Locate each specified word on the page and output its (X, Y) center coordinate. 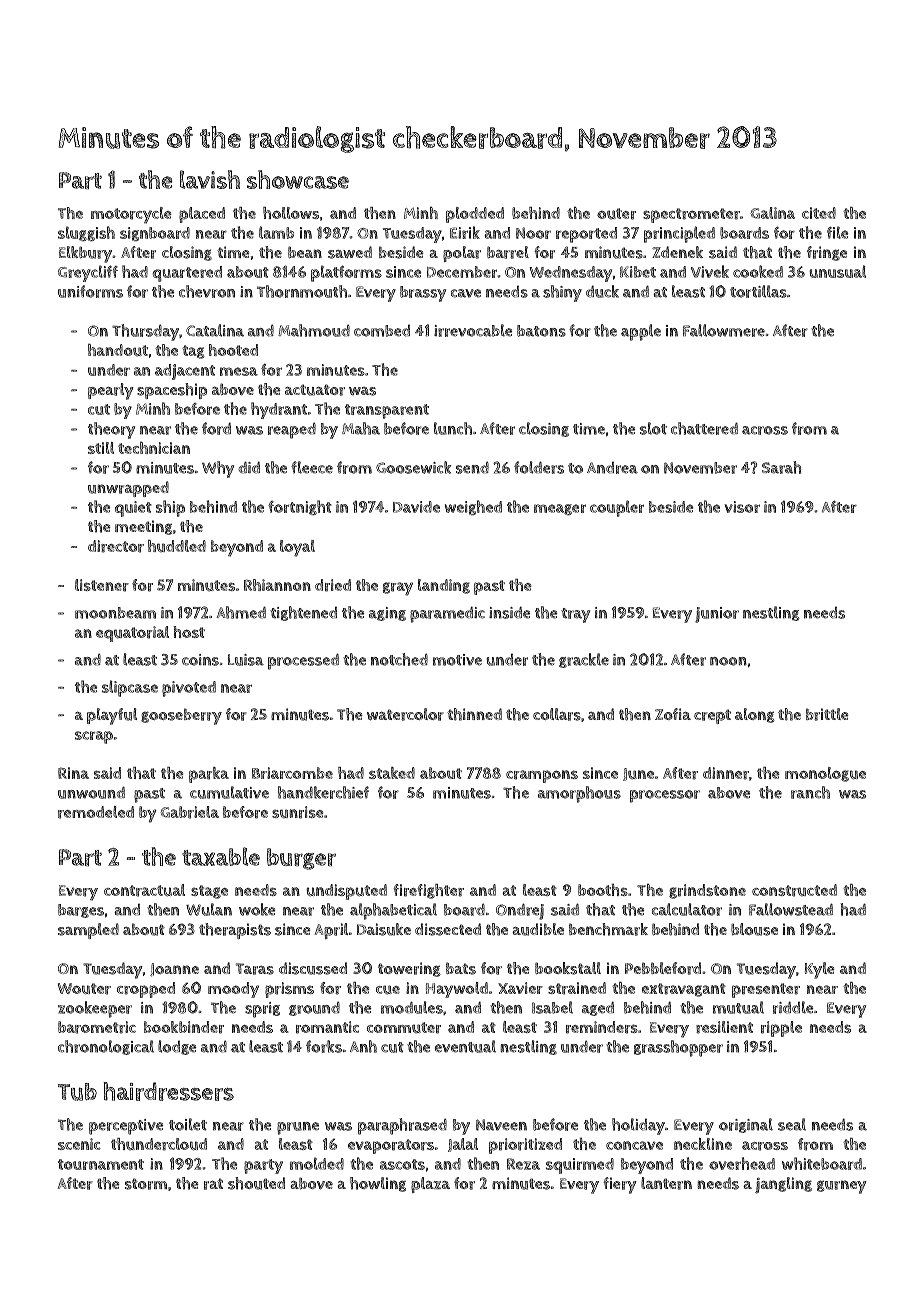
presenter (766, 990)
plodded (475, 215)
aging (387, 614)
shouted (256, 1183)
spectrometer (691, 215)
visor (742, 507)
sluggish (86, 233)
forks (324, 1046)
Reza (523, 1164)
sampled (88, 931)
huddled (177, 546)
